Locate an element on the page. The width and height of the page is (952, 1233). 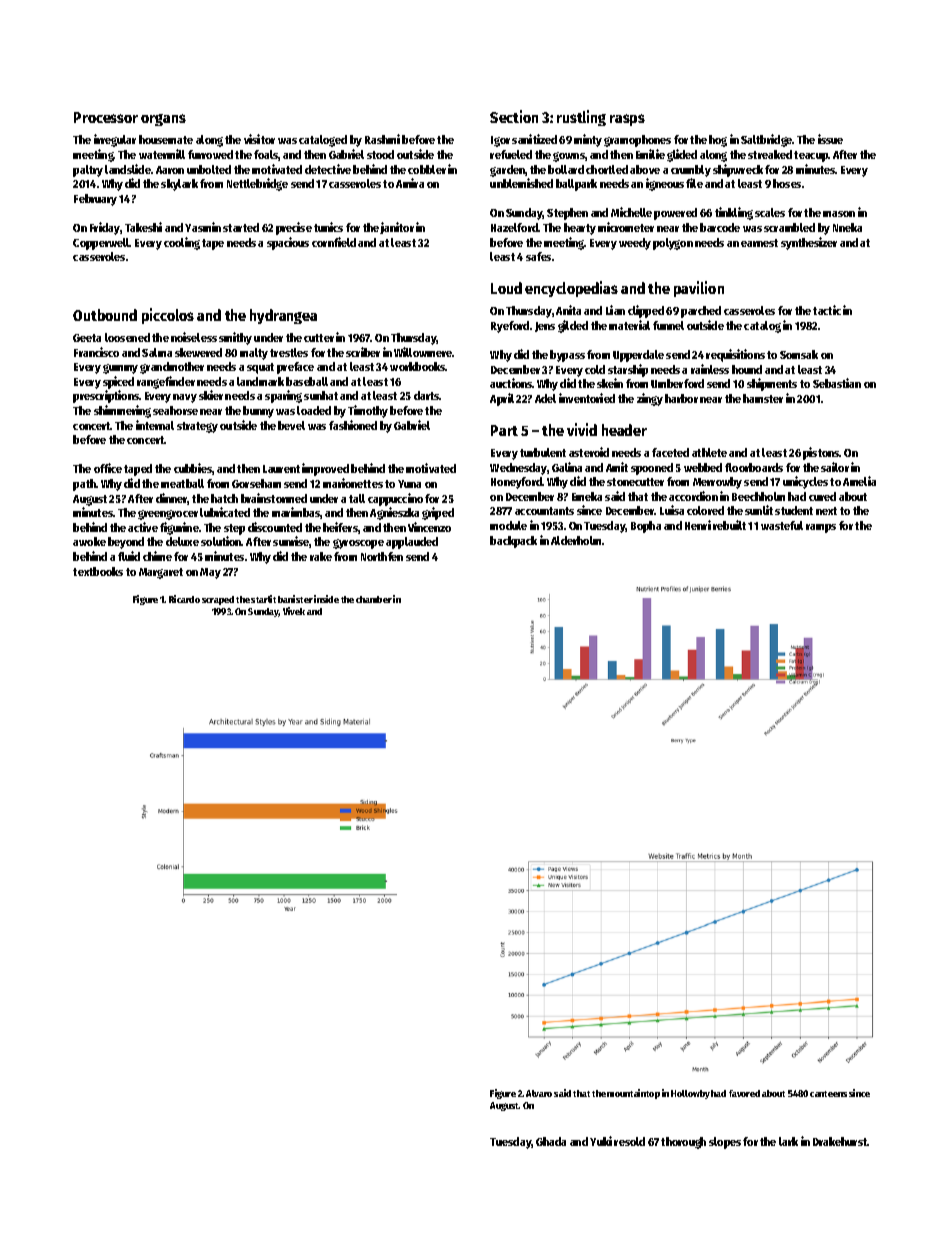
chamber is located at coordinates (374, 599).
